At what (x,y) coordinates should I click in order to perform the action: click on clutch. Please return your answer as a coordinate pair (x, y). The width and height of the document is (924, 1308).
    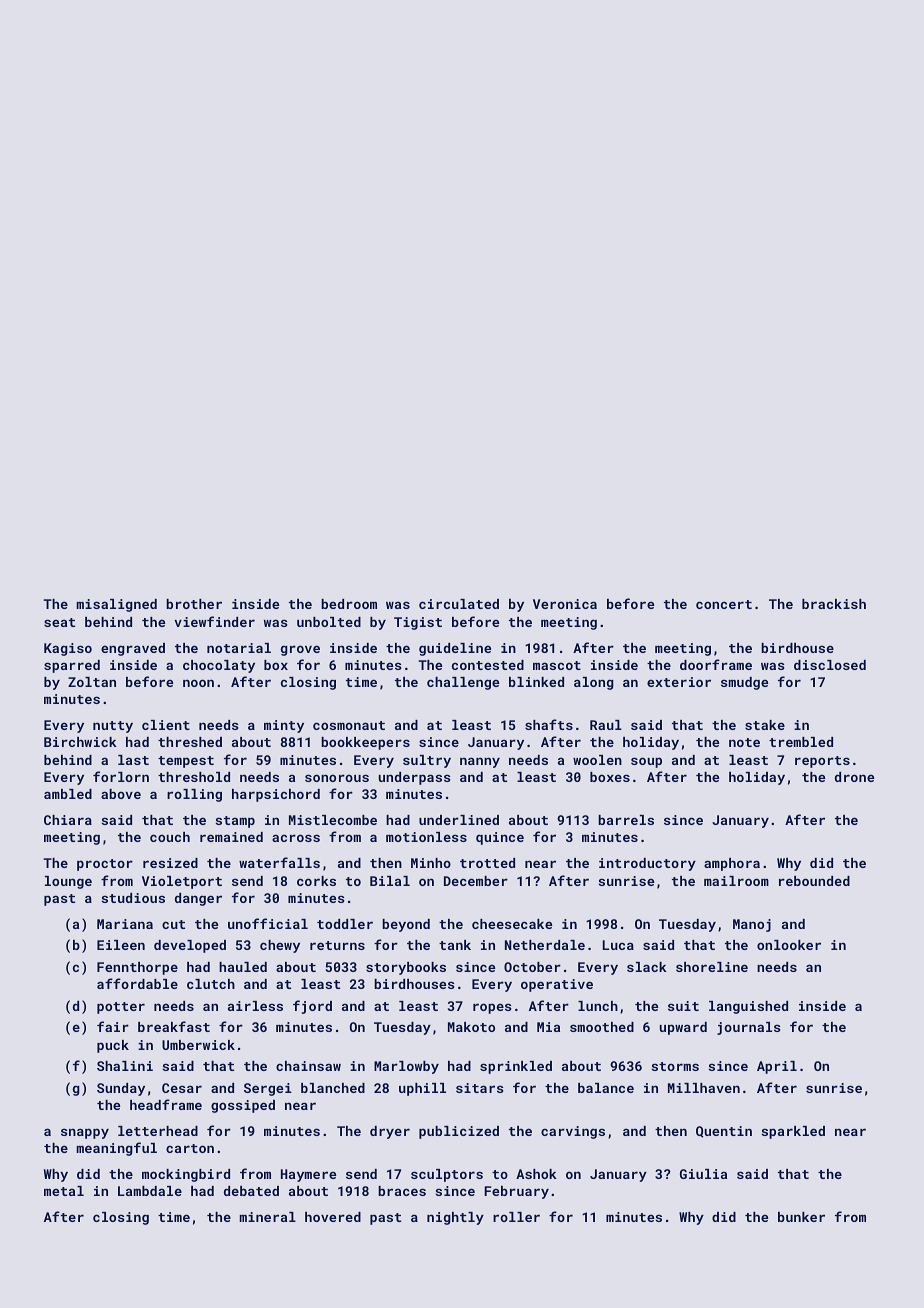
    Looking at the image, I should click on (211, 984).
